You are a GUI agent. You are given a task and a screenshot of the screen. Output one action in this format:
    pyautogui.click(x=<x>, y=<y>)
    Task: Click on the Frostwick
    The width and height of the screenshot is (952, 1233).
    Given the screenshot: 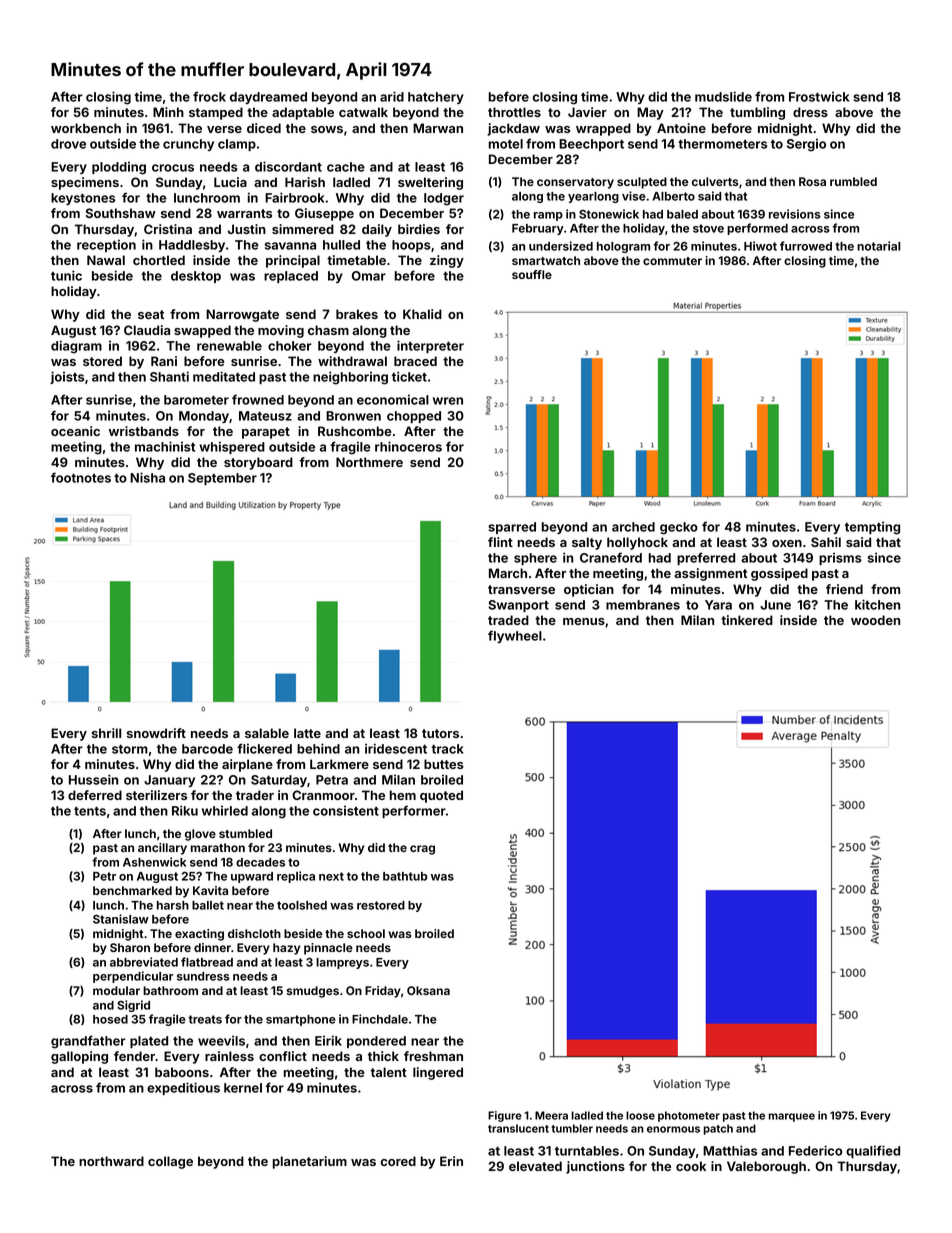 What is the action you would take?
    pyautogui.click(x=819, y=97)
